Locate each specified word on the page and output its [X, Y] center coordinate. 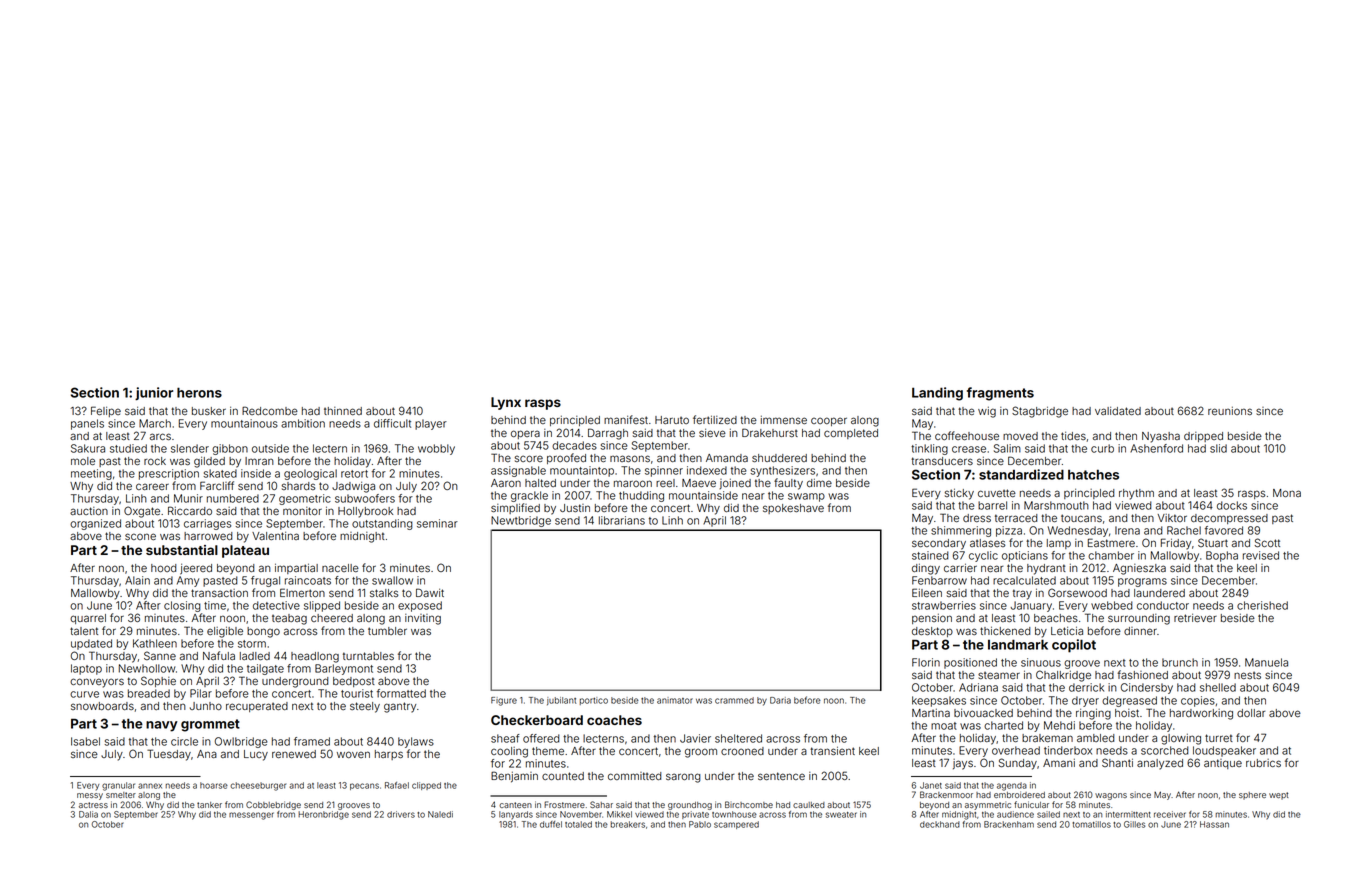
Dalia [88, 814]
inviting [423, 619]
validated [1118, 411]
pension [932, 619]
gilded [209, 462]
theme [548, 751]
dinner [1140, 631]
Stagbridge [1040, 412]
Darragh [608, 434]
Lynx [506, 403]
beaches [1056, 618]
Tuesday [169, 755]
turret [1219, 738]
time [215, 605]
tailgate [265, 669]
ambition [303, 423]
